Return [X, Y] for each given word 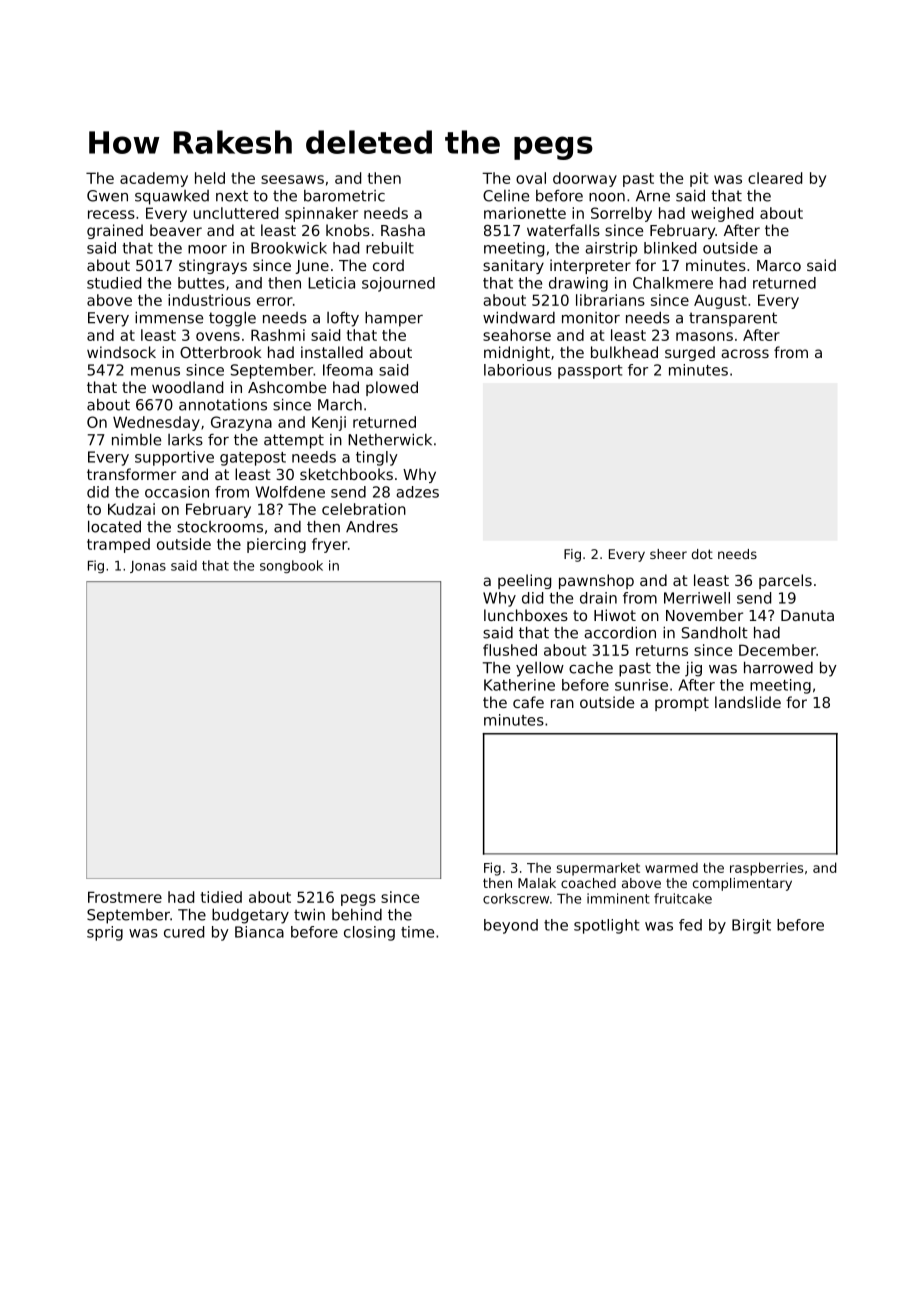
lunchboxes [526, 615]
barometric [344, 196]
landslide [748, 702]
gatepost [253, 459]
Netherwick [390, 439]
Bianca [259, 932]
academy [154, 179]
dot [702, 554]
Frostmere [125, 897]
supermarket [598, 869]
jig [693, 669]
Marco [779, 265]
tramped [118, 545]
